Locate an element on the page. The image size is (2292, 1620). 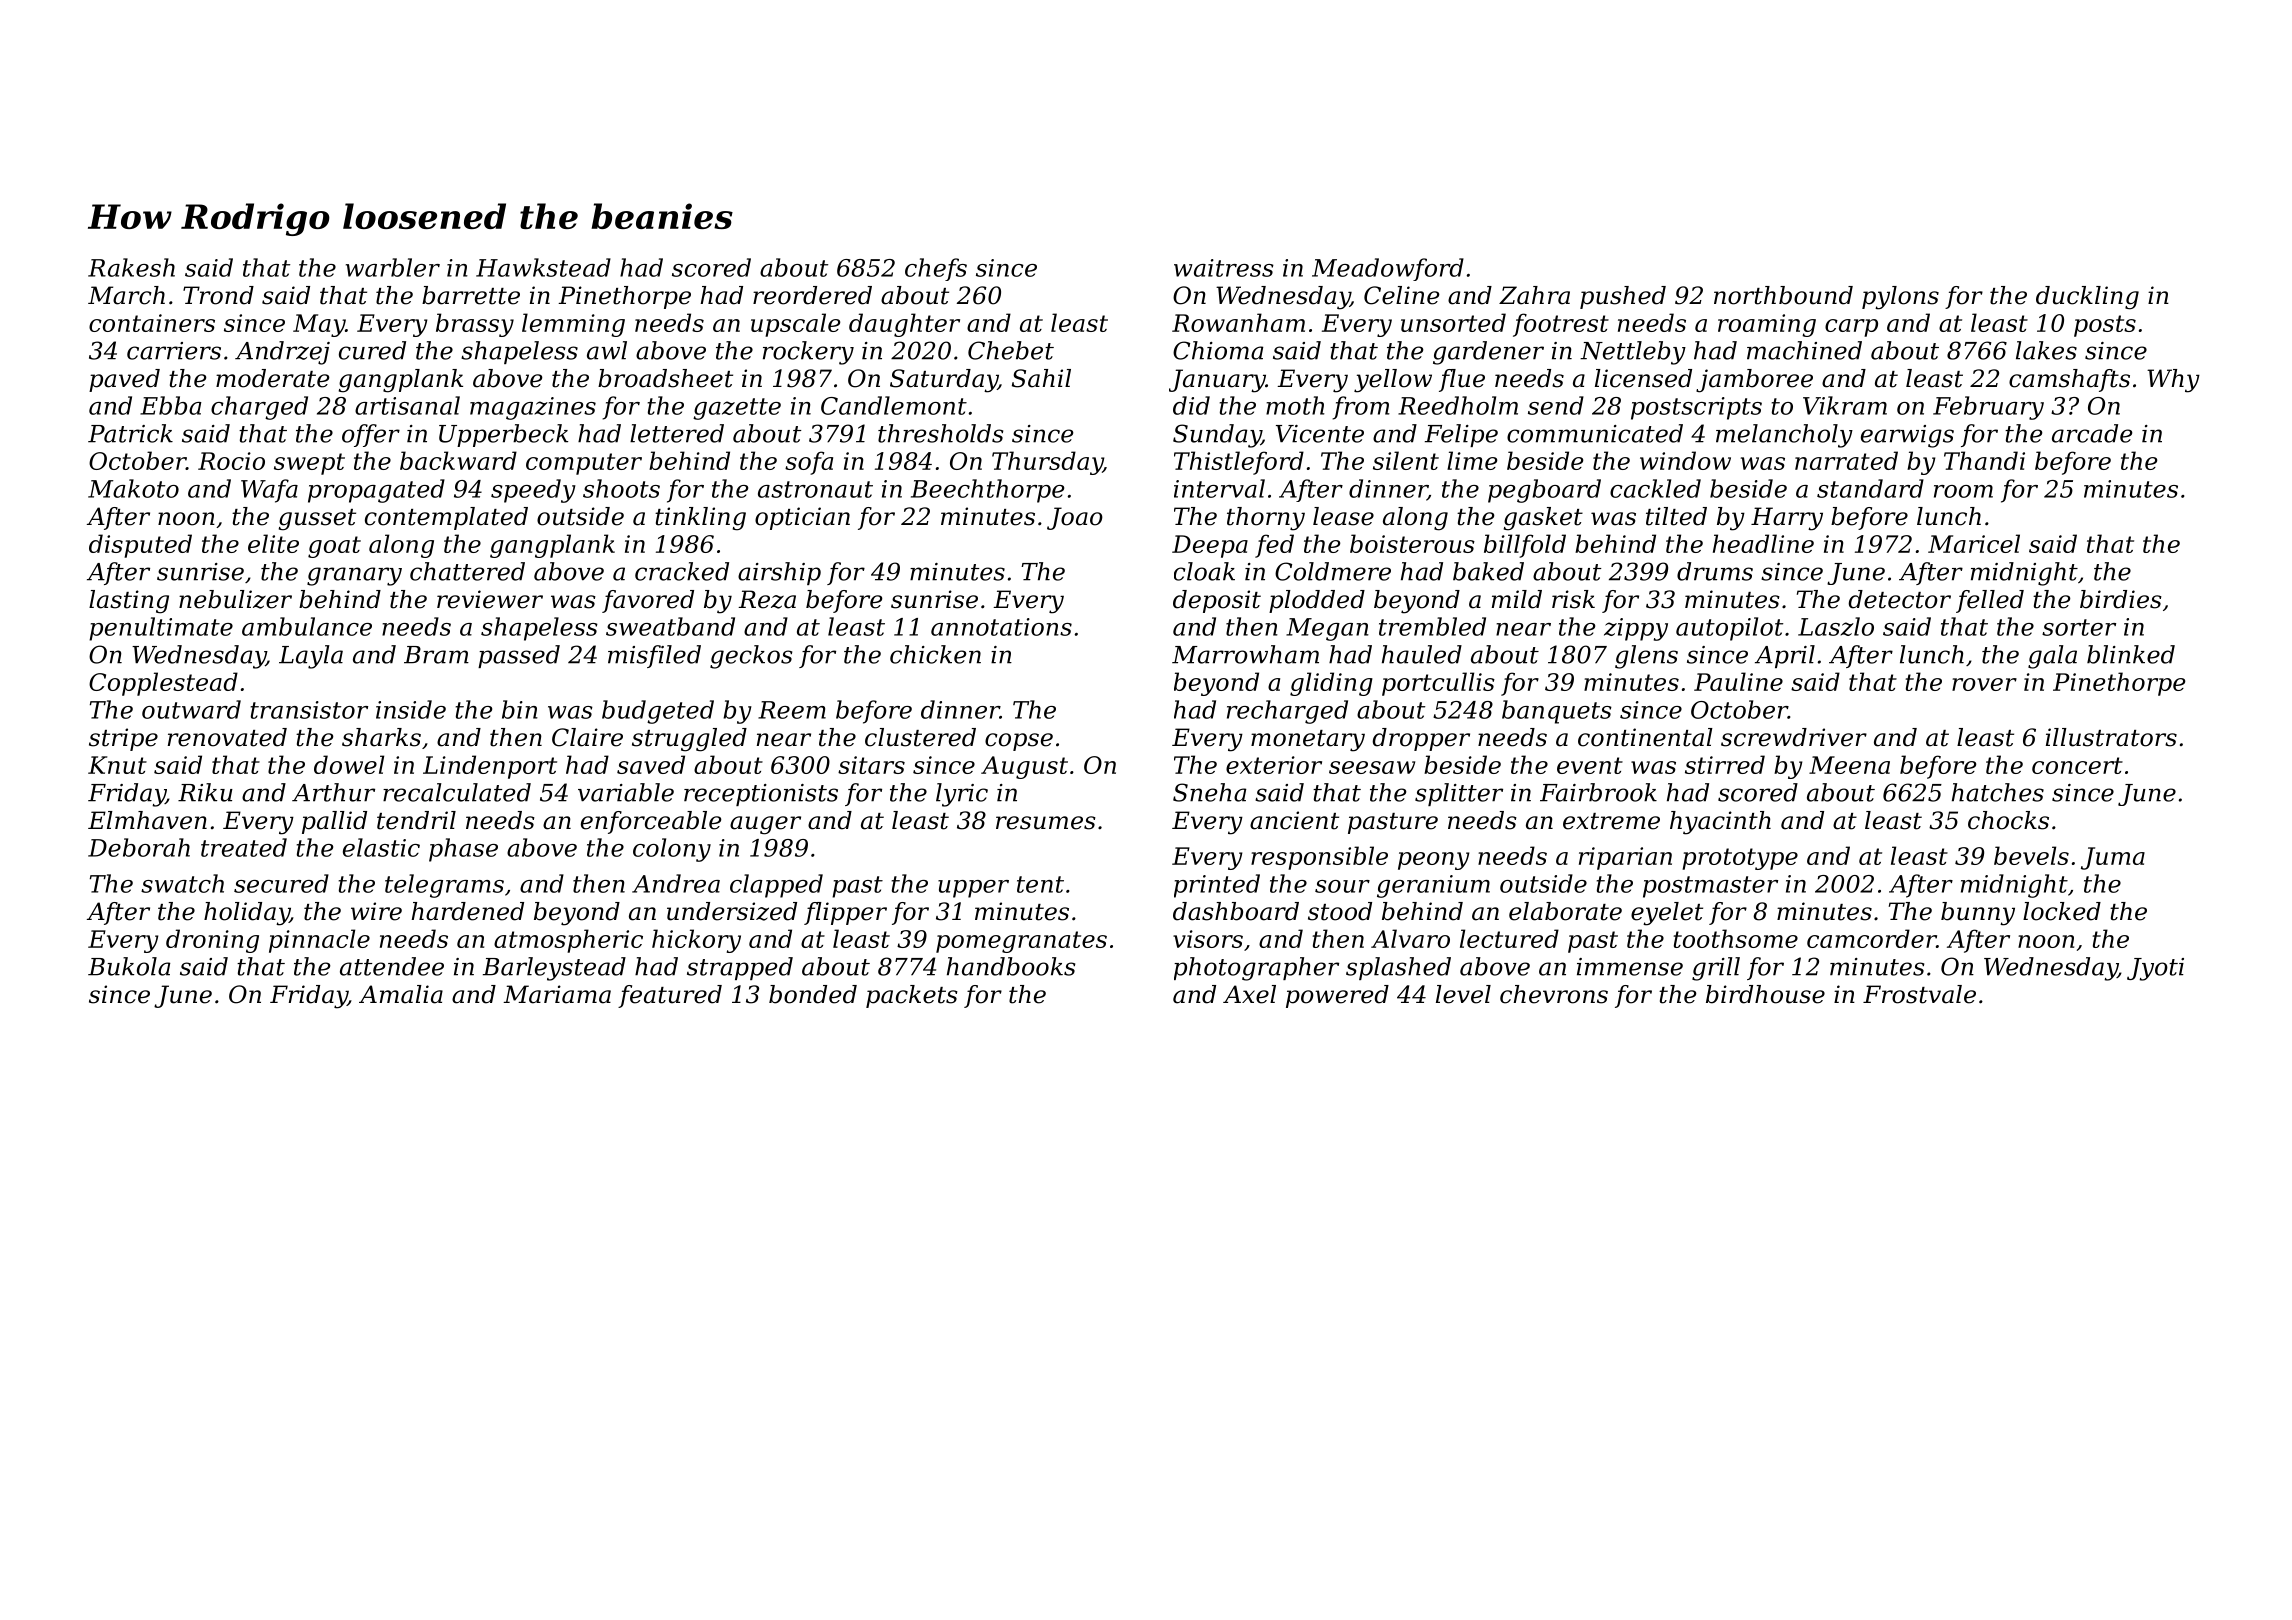
Rakesh is located at coordinates (131, 267).
